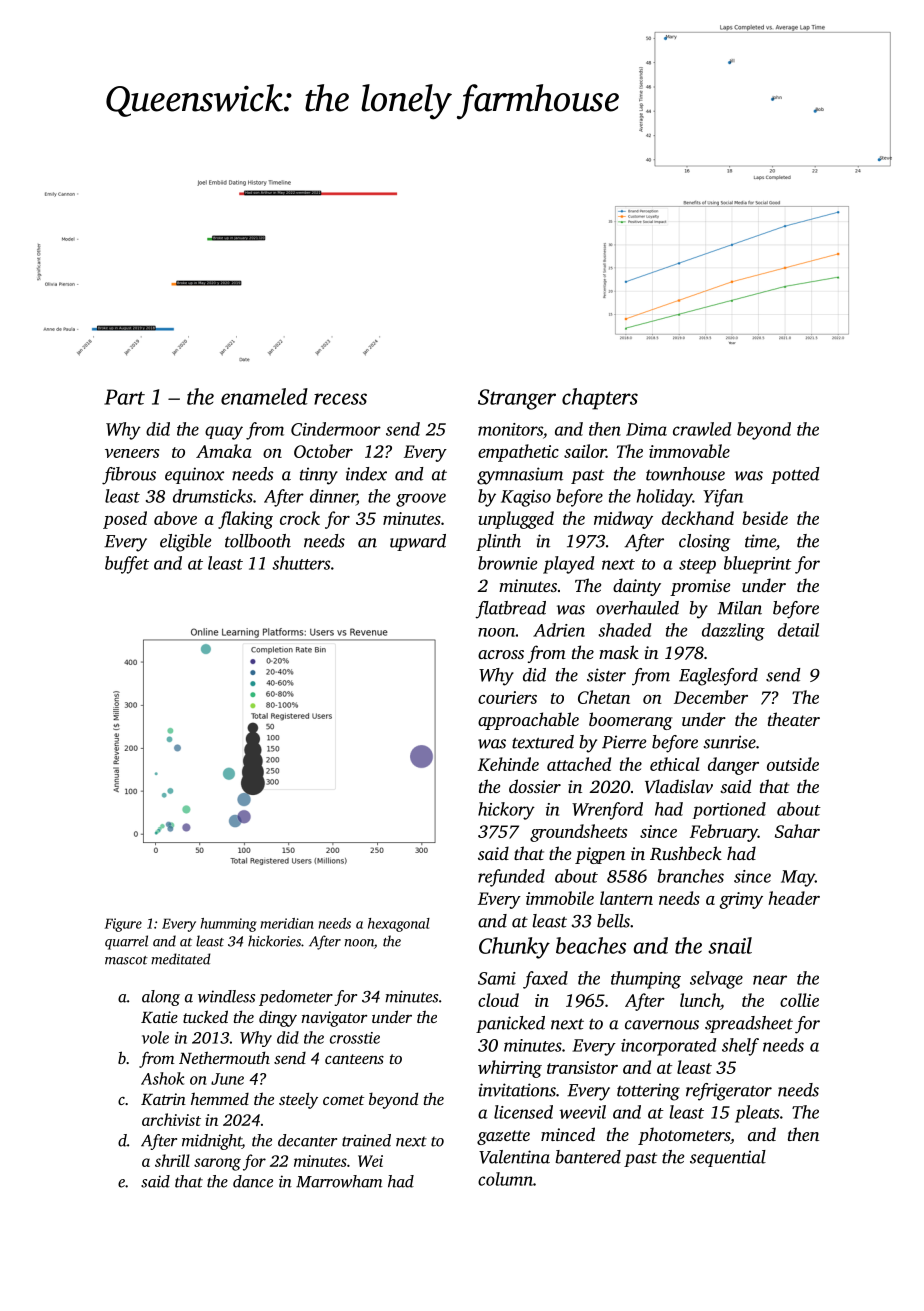  Describe the element at coordinates (702, 429) in the screenshot. I see `crawled` at that location.
